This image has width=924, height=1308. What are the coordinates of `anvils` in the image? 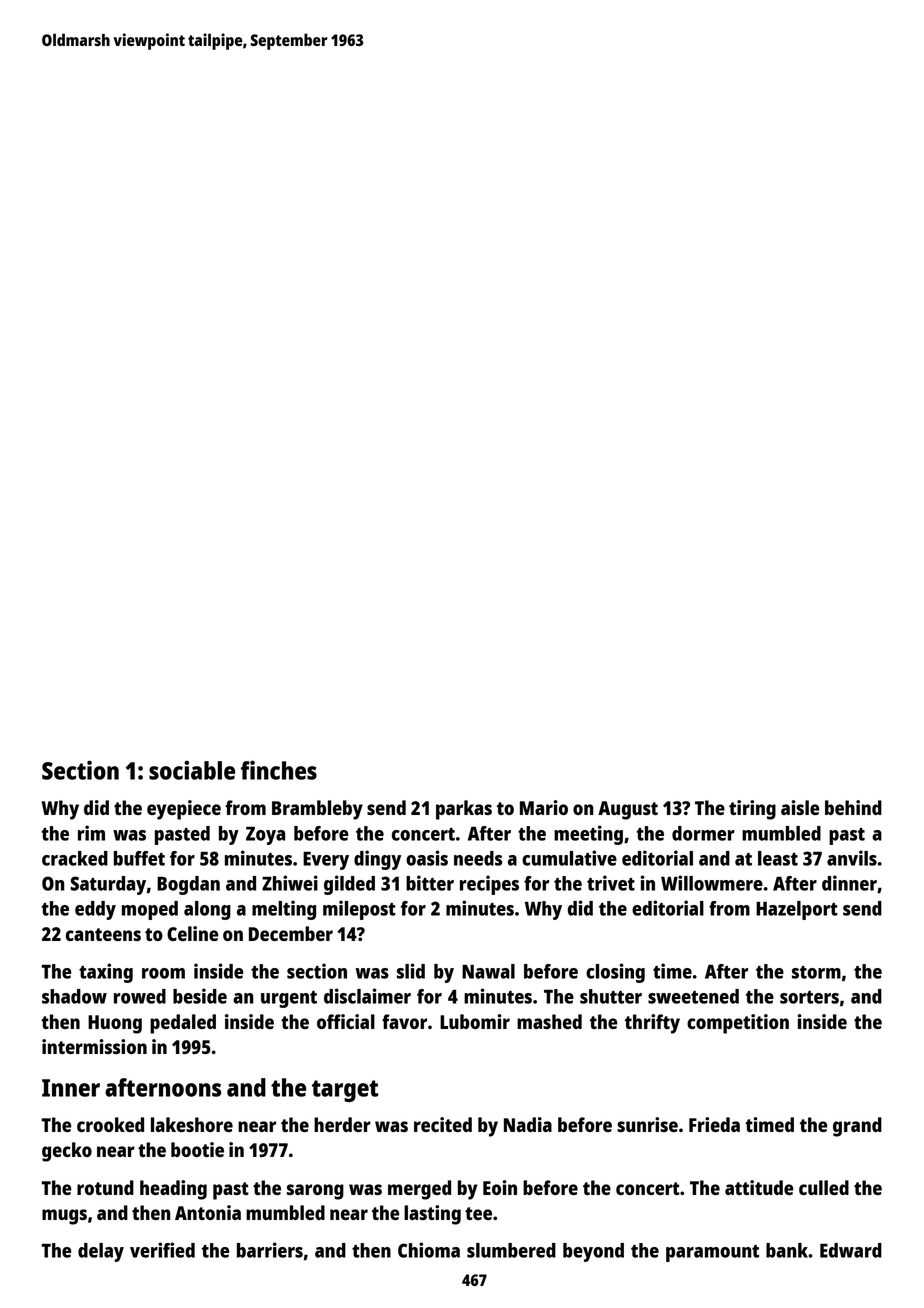 It's located at (852, 858).
